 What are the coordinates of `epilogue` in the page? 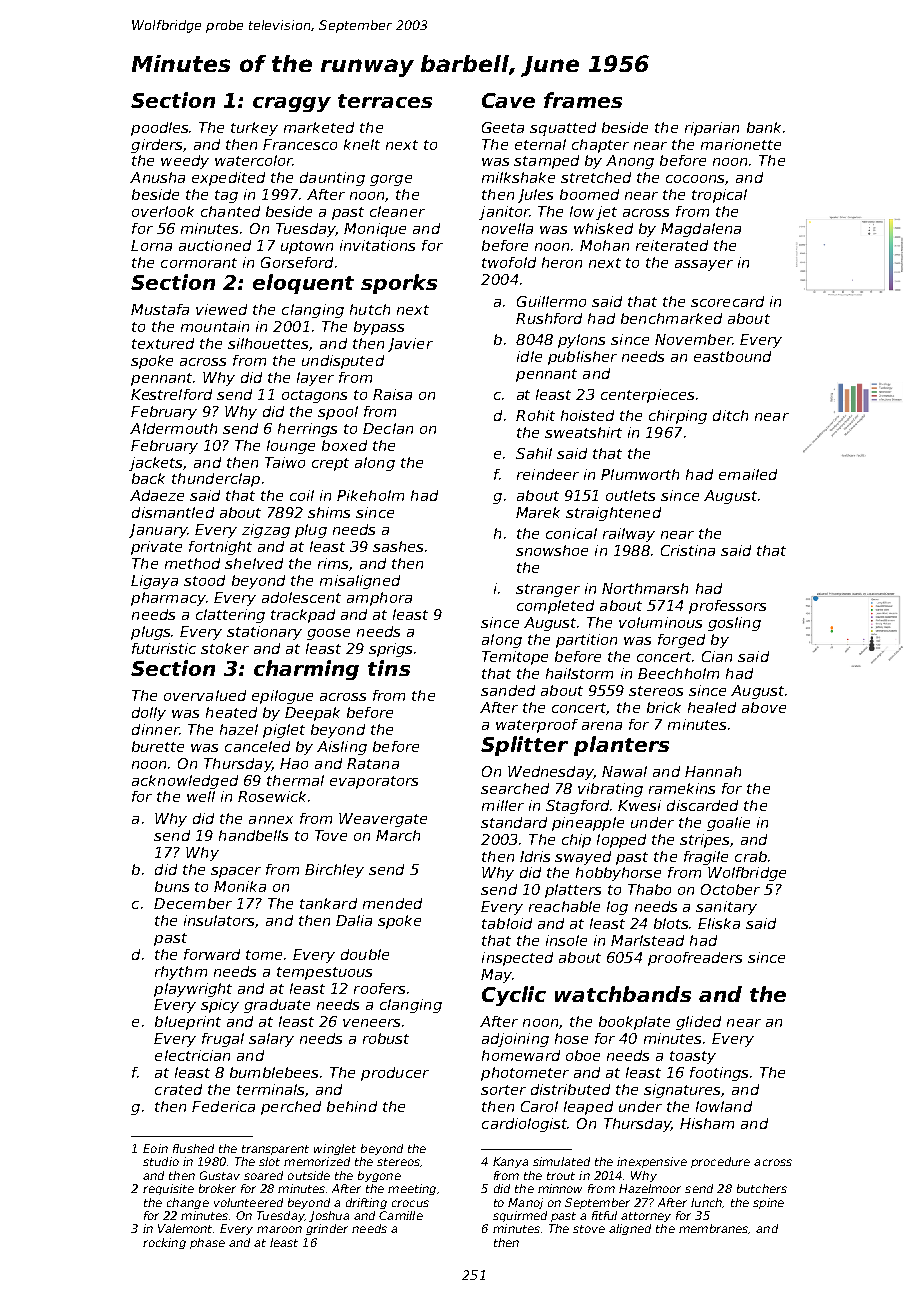 It's located at (282, 697).
